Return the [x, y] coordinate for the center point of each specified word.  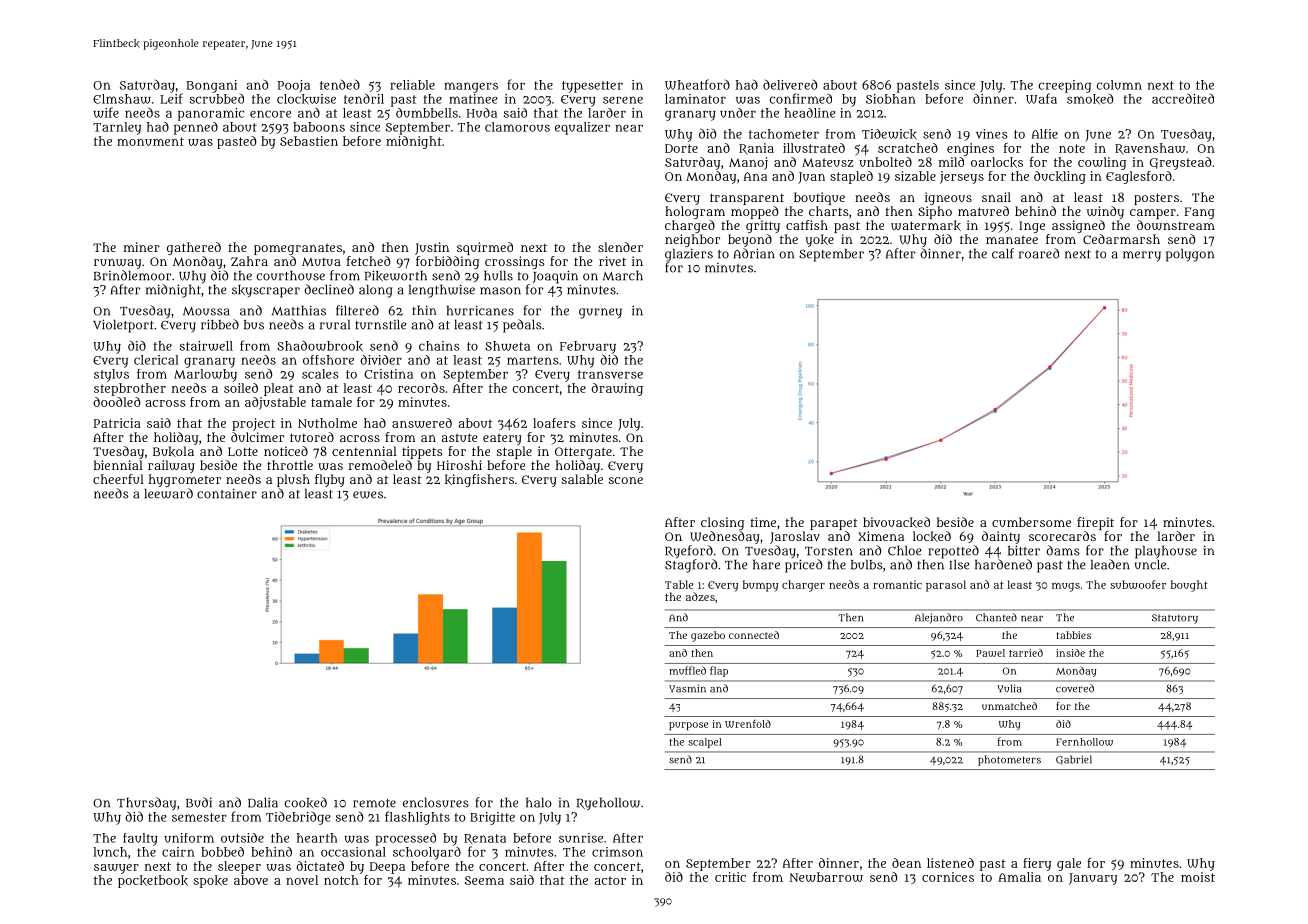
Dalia [263, 802]
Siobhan [891, 99]
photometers [1009, 760]
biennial [118, 465]
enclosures [436, 802]
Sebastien [309, 141]
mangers [471, 87]
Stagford [691, 566]
